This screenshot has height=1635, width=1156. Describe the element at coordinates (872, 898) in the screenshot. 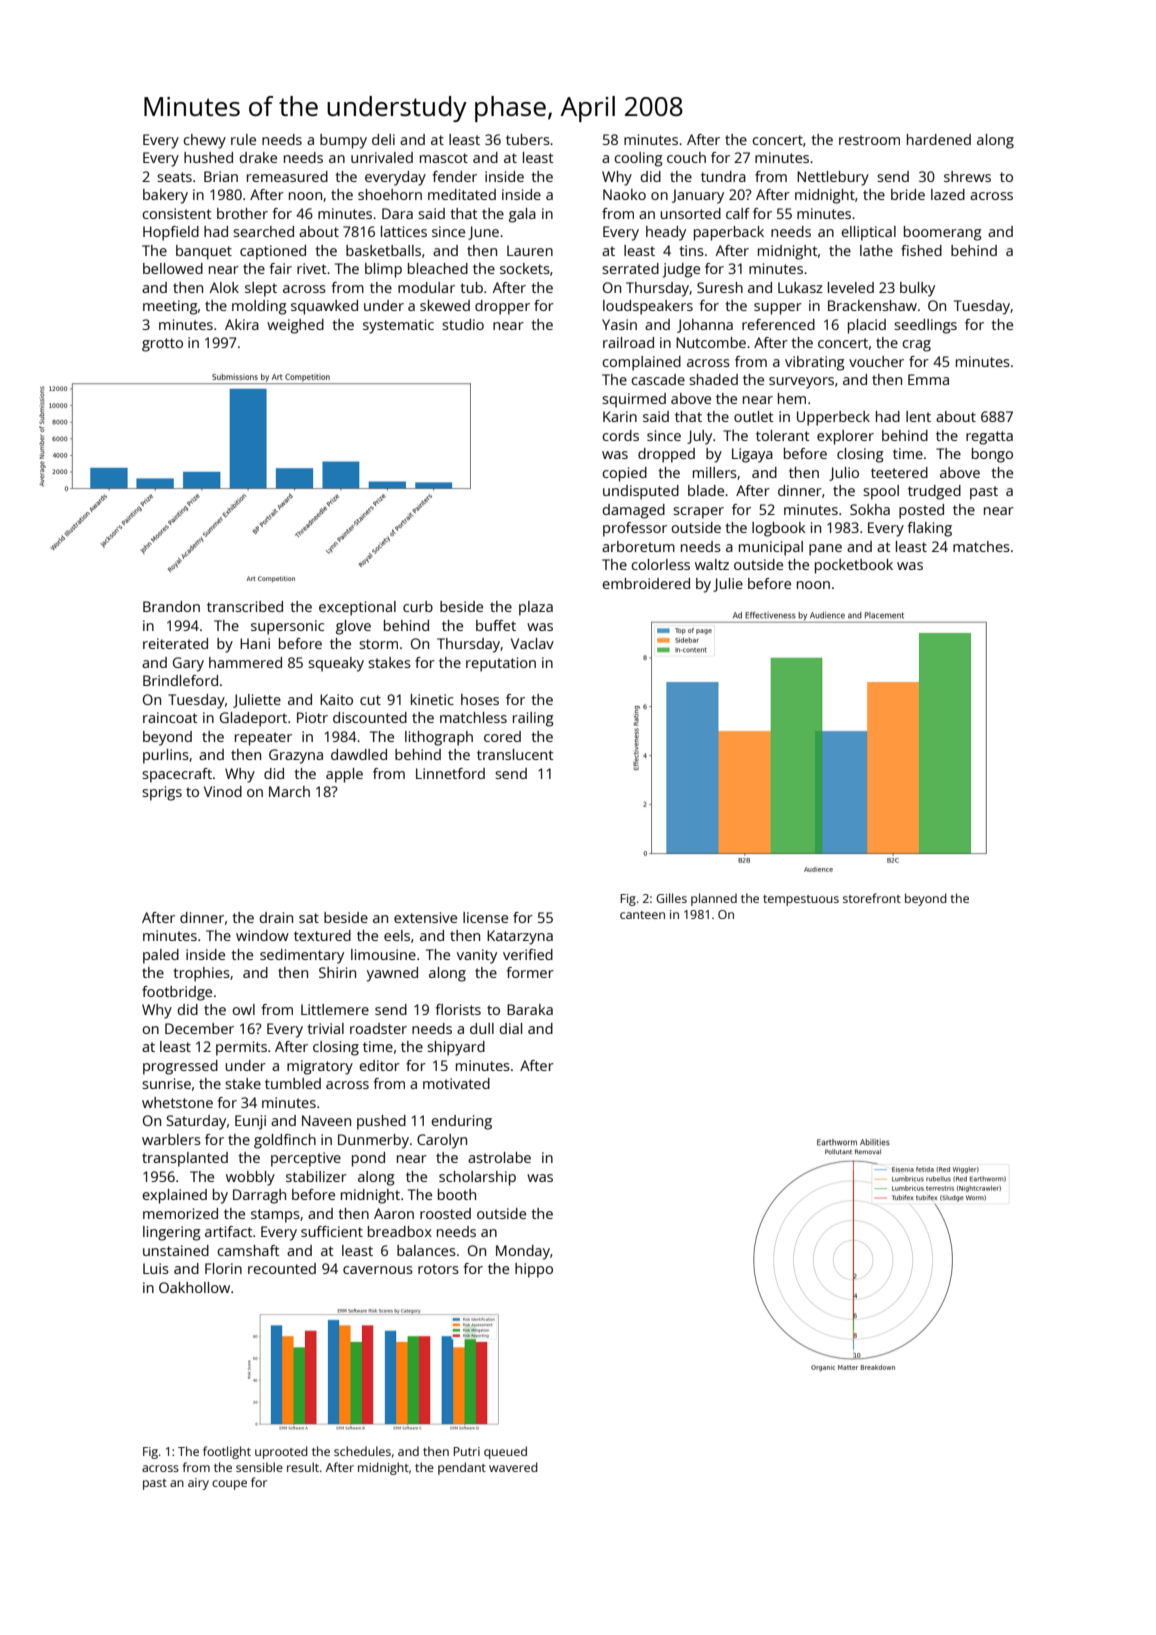

I see `storefront` at that location.
